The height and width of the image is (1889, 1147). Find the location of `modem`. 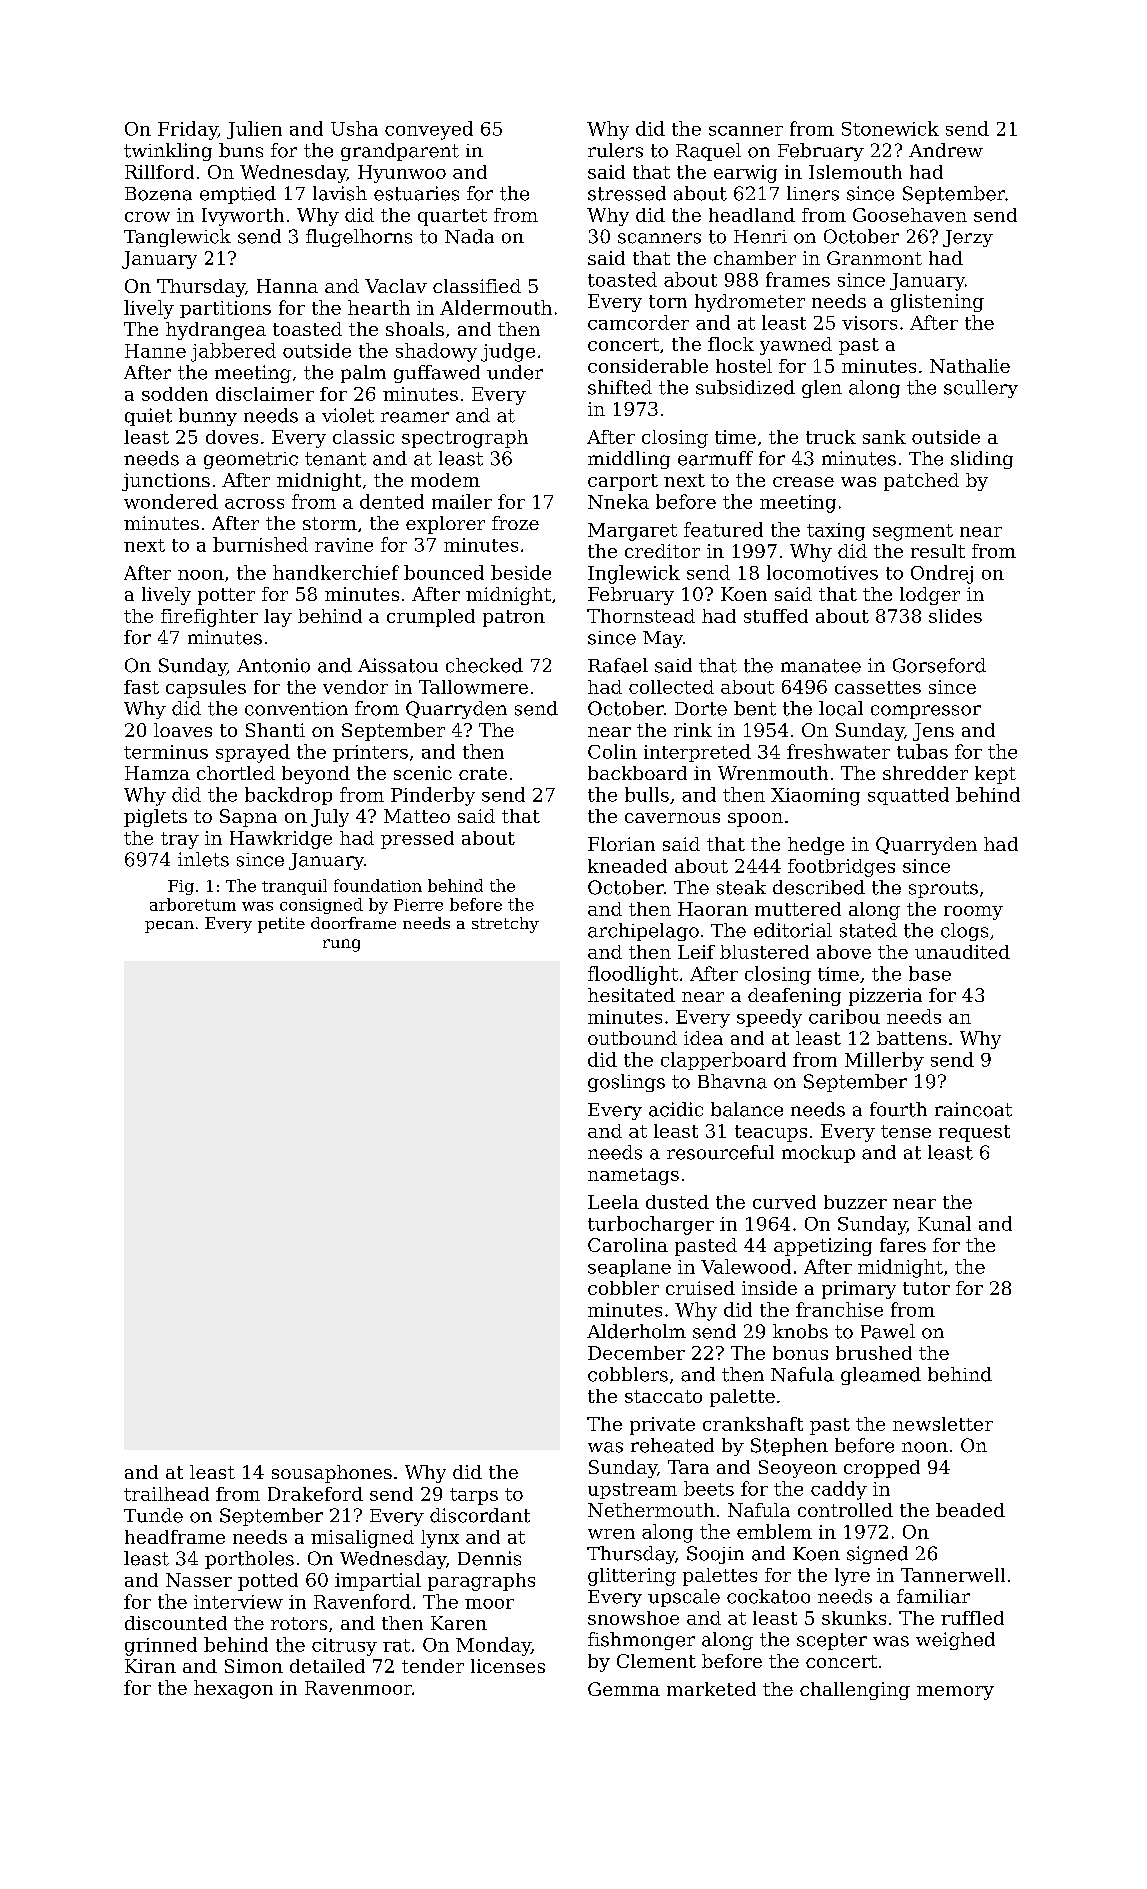

modem is located at coordinates (445, 480).
